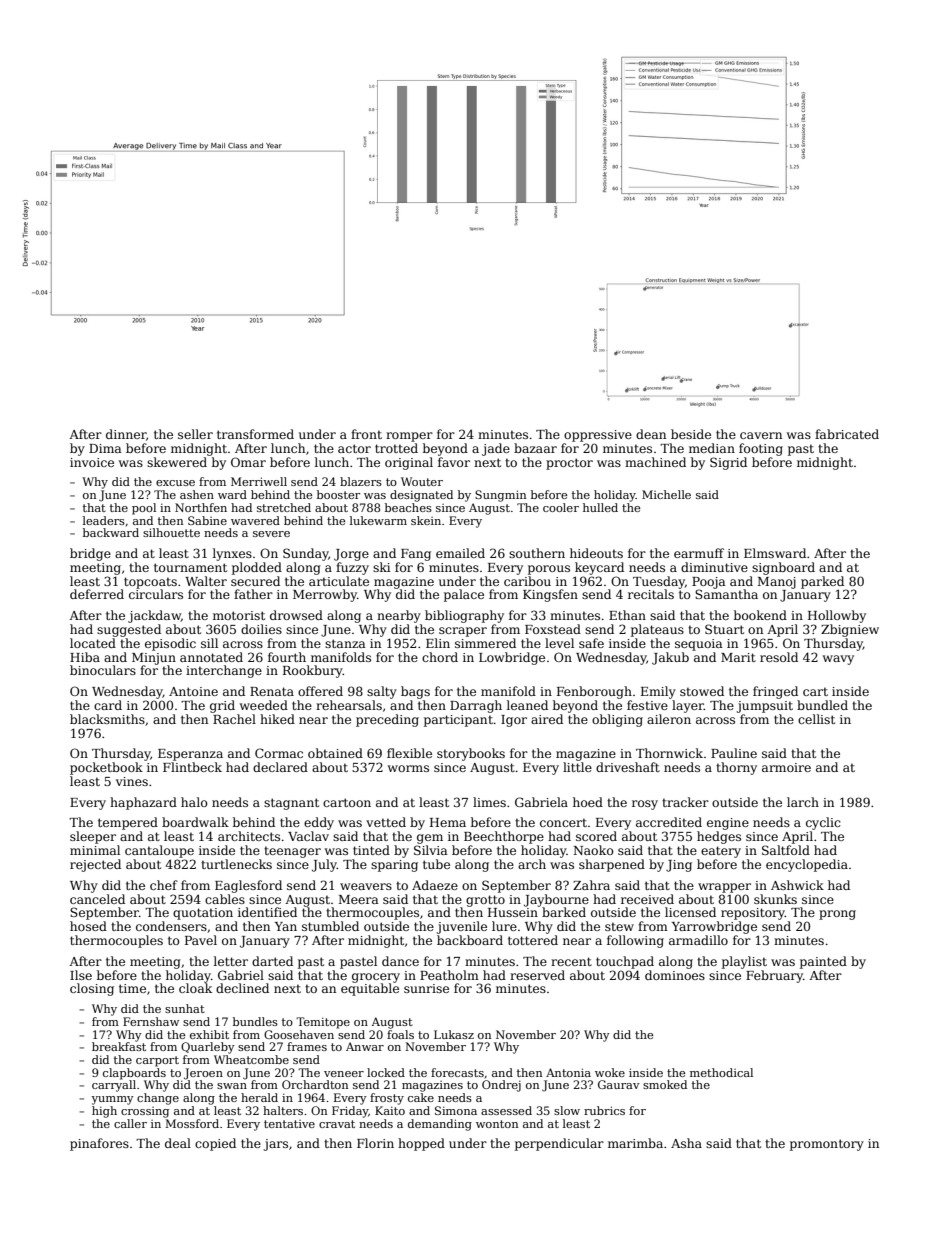 Image resolution: width=952 pixels, height=1233 pixels. I want to click on bibliography, so click(464, 616).
